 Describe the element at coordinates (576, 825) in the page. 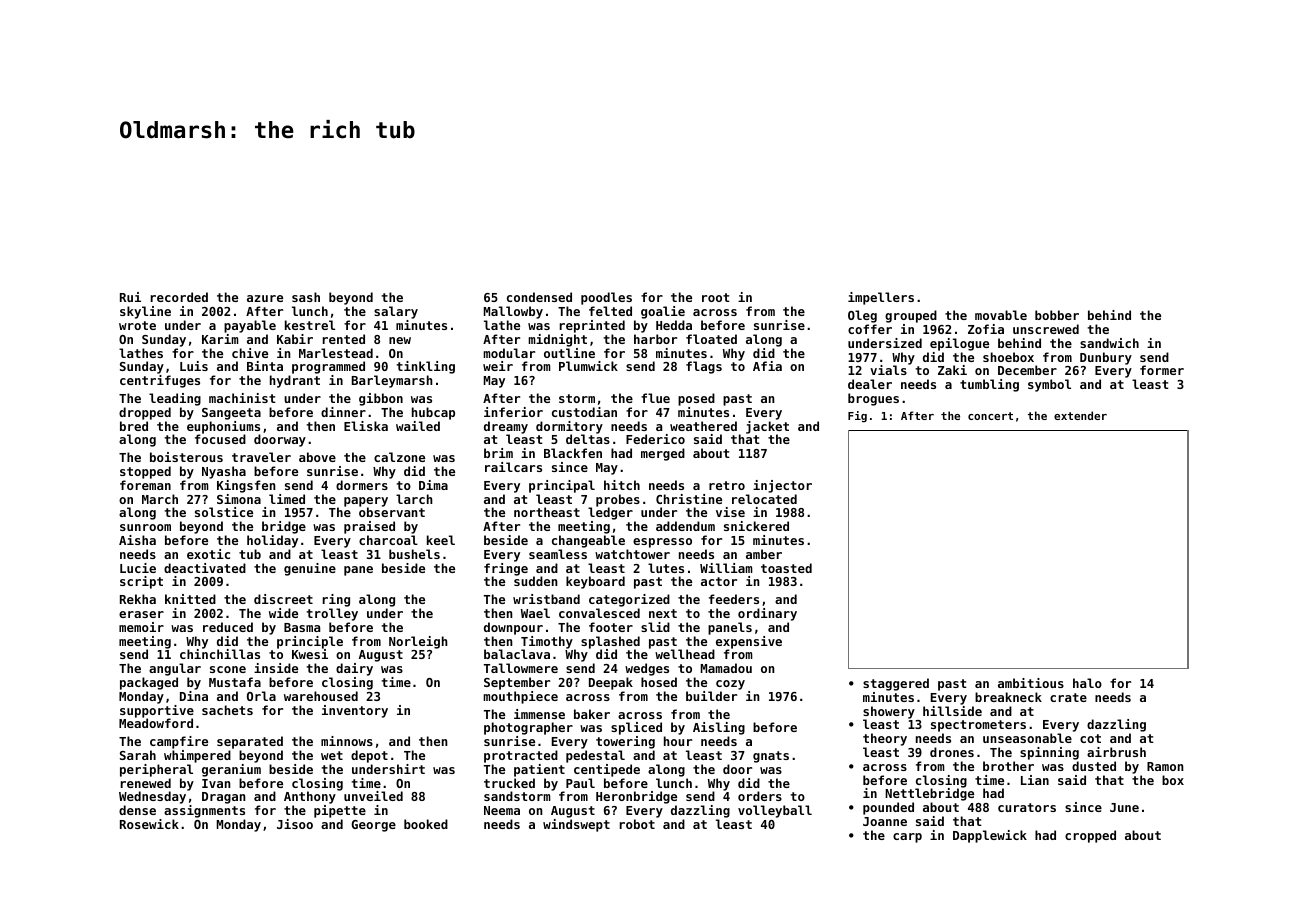

I see `windswept` at that location.
